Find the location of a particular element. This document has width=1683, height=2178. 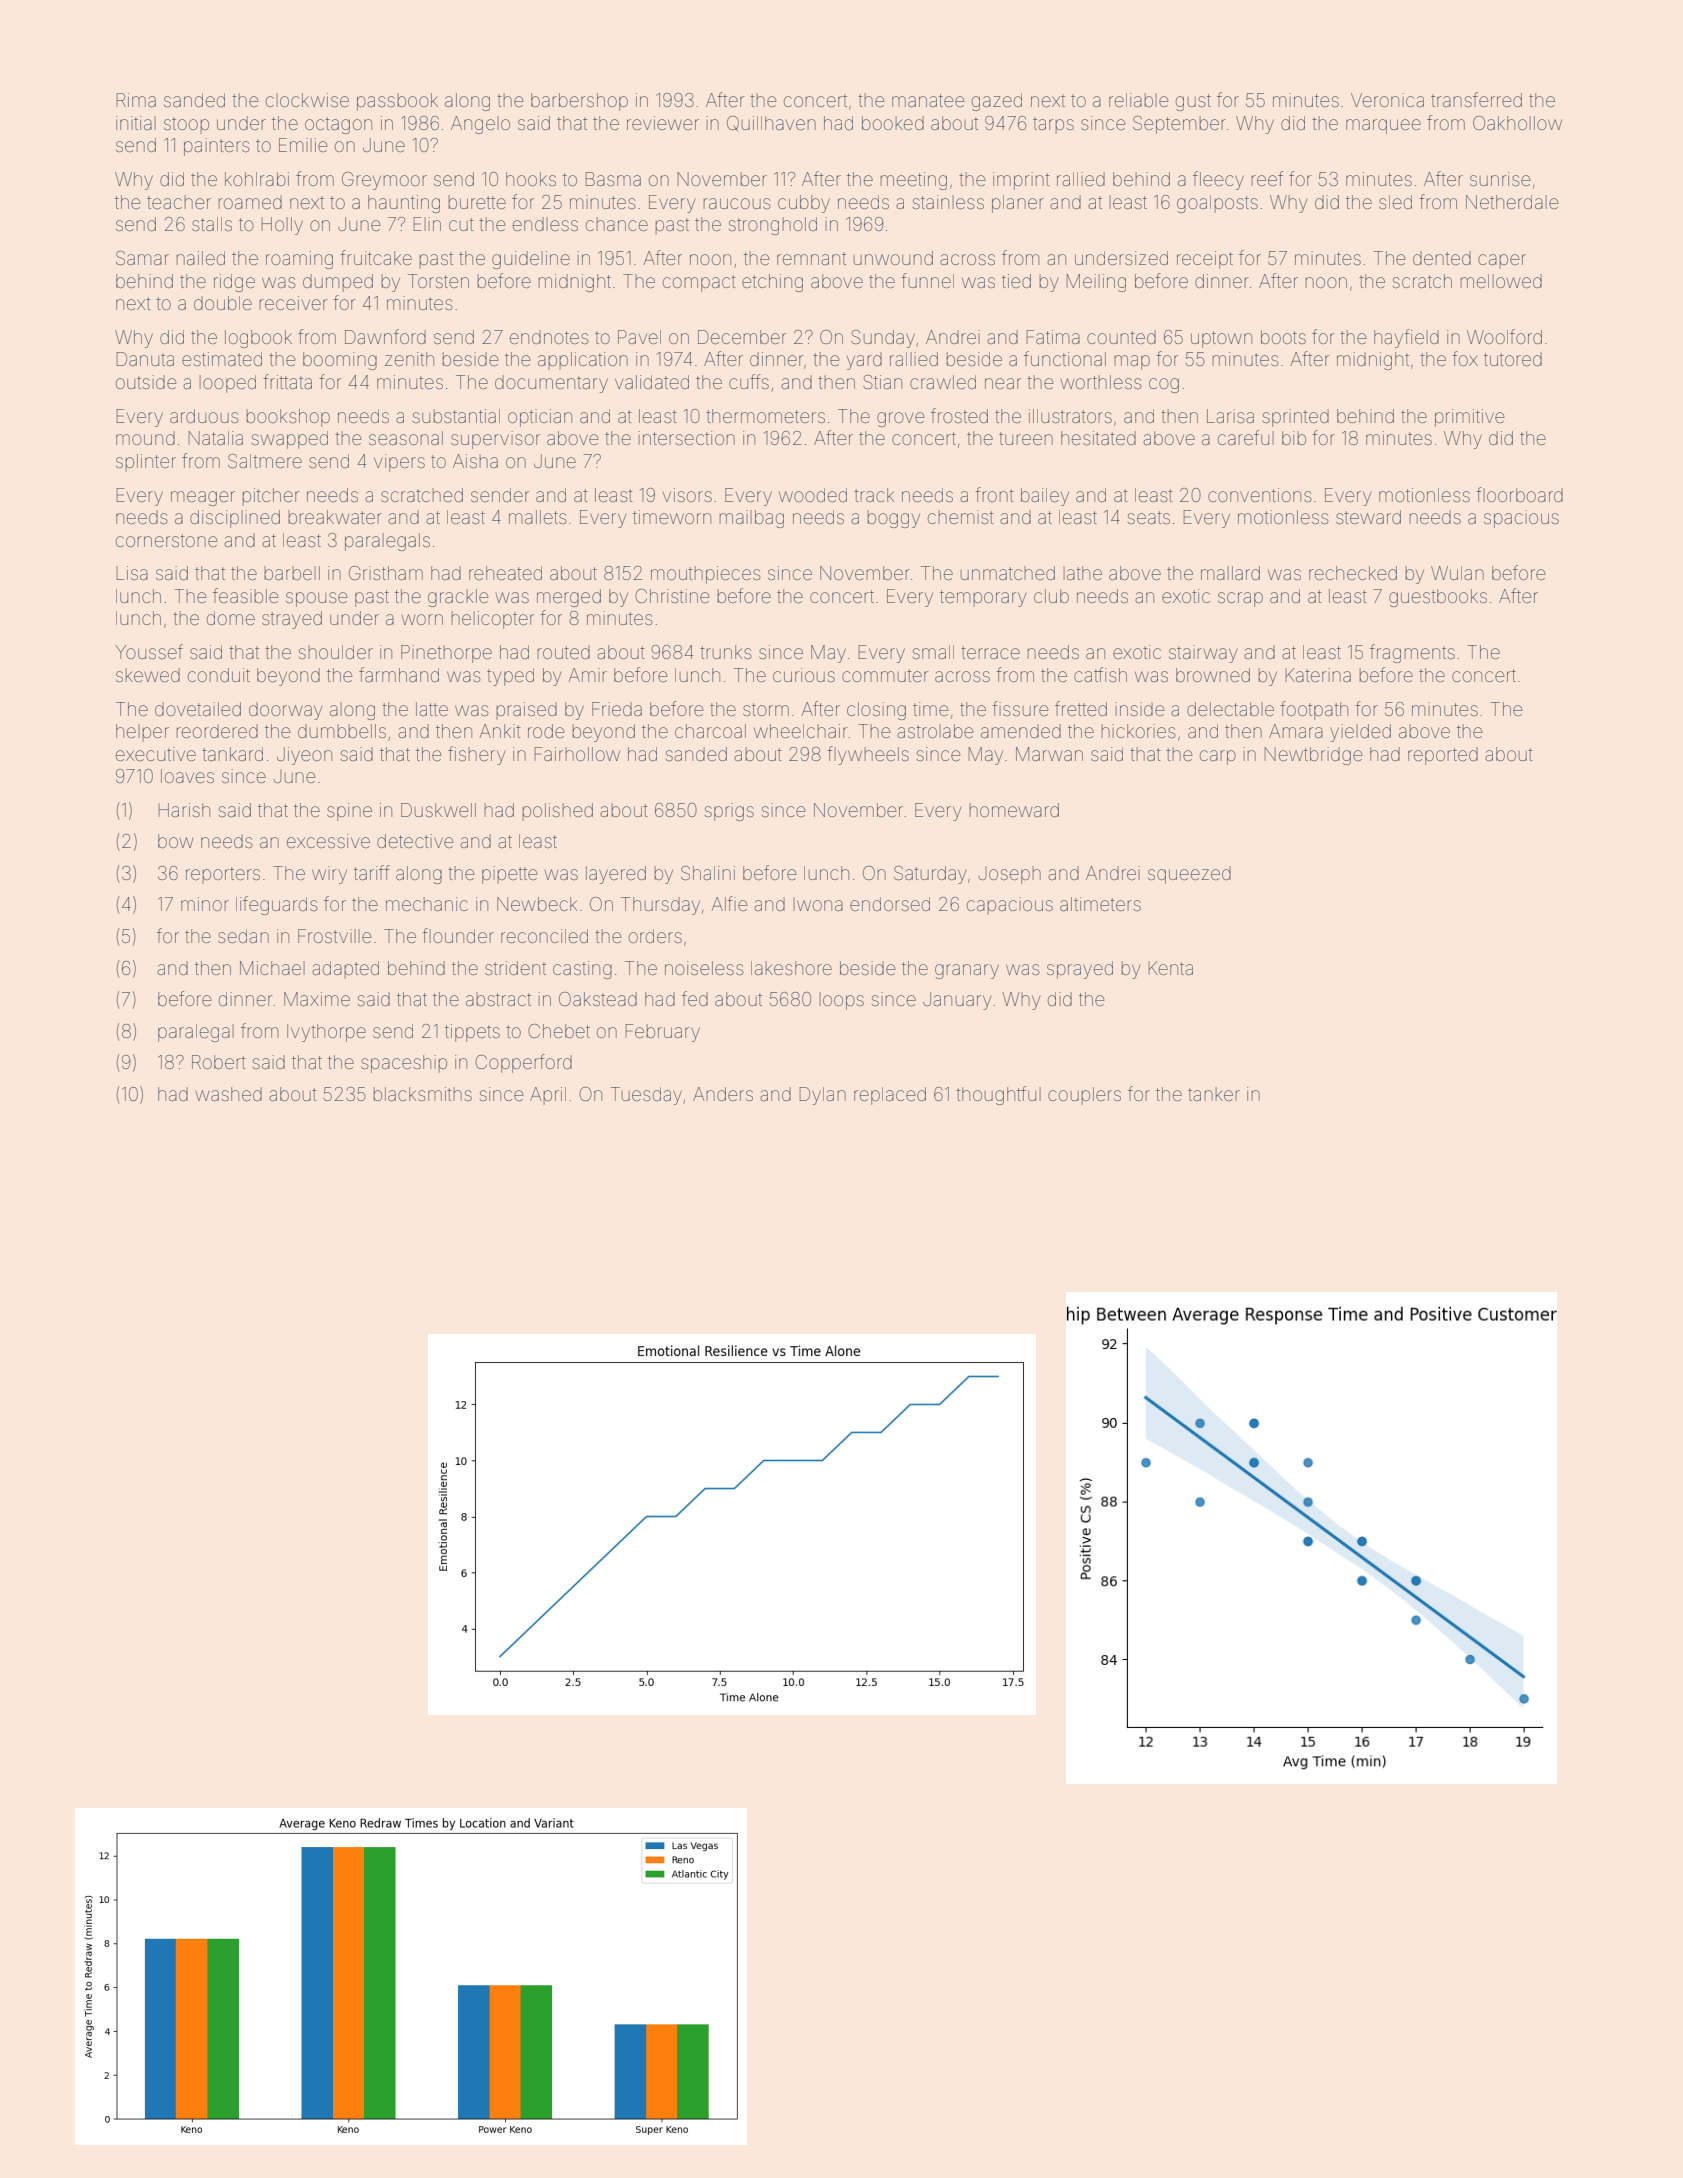

endorsed is located at coordinates (890, 904).
